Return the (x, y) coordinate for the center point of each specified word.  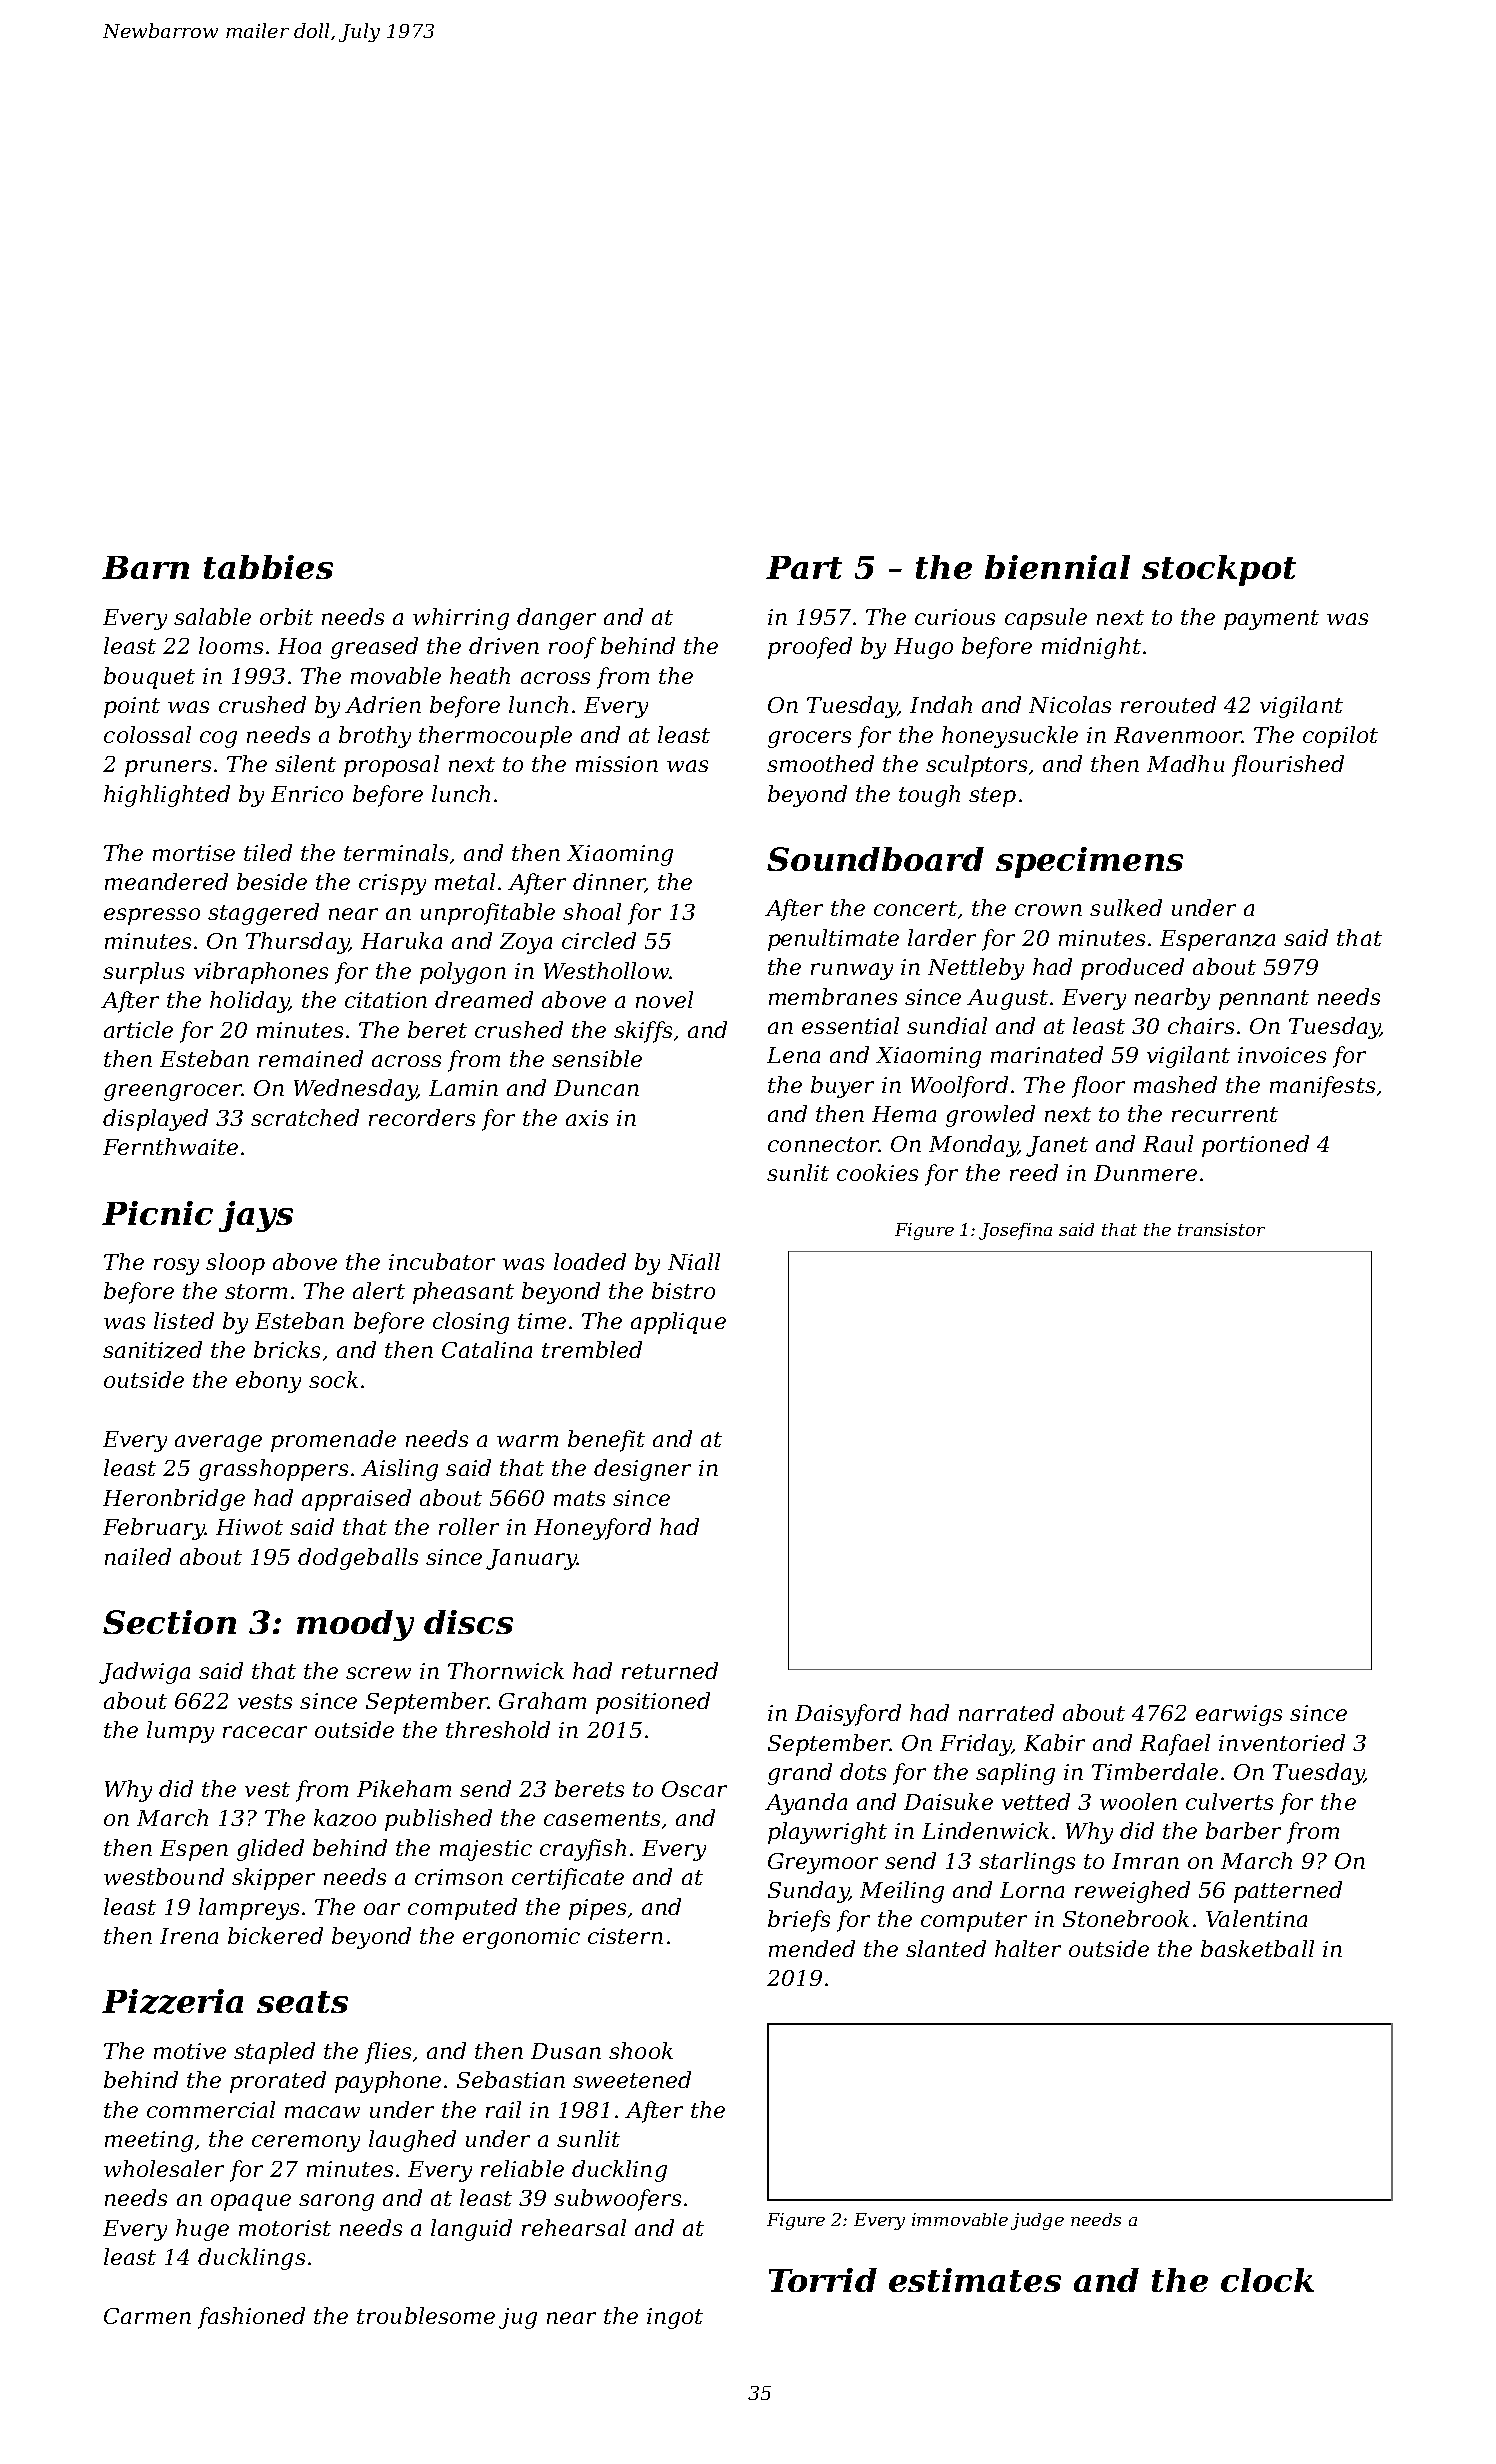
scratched (305, 1117)
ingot (675, 2318)
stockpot (1219, 570)
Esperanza (1217, 940)
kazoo (345, 1818)
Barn (145, 567)
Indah (941, 704)
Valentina (1256, 1918)
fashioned (251, 2318)
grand (800, 1774)
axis (587, 1118)
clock (1267, 2280)
